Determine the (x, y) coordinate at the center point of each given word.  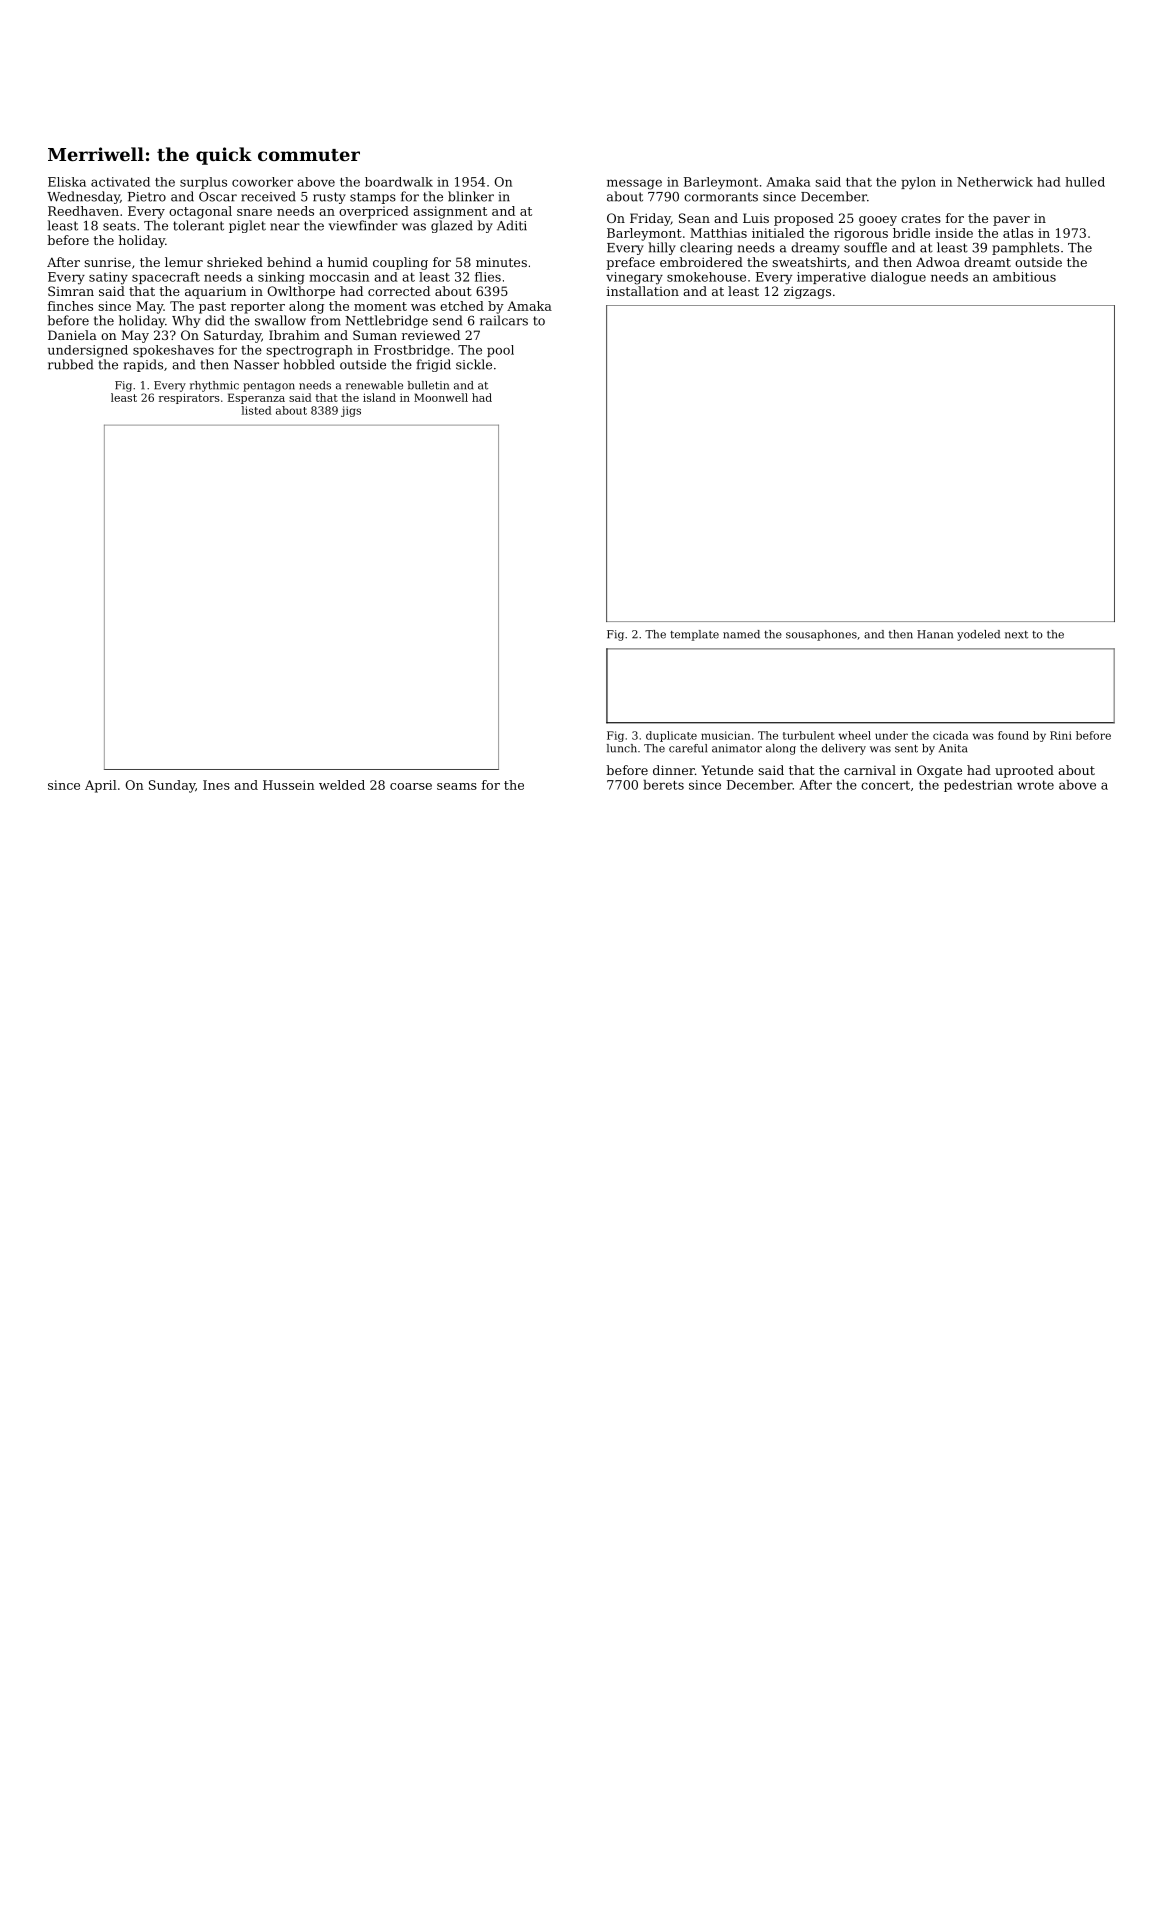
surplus (203, 183)
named (741, 634)
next (1016, 635)
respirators (189, 399)
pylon (918, 183)
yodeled (978, 635)
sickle (474, 364)
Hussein (289, 785)
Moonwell (441, 397)
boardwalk (399, 182)
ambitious (1024, 277)
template (694, 635)
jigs (351, 411)
